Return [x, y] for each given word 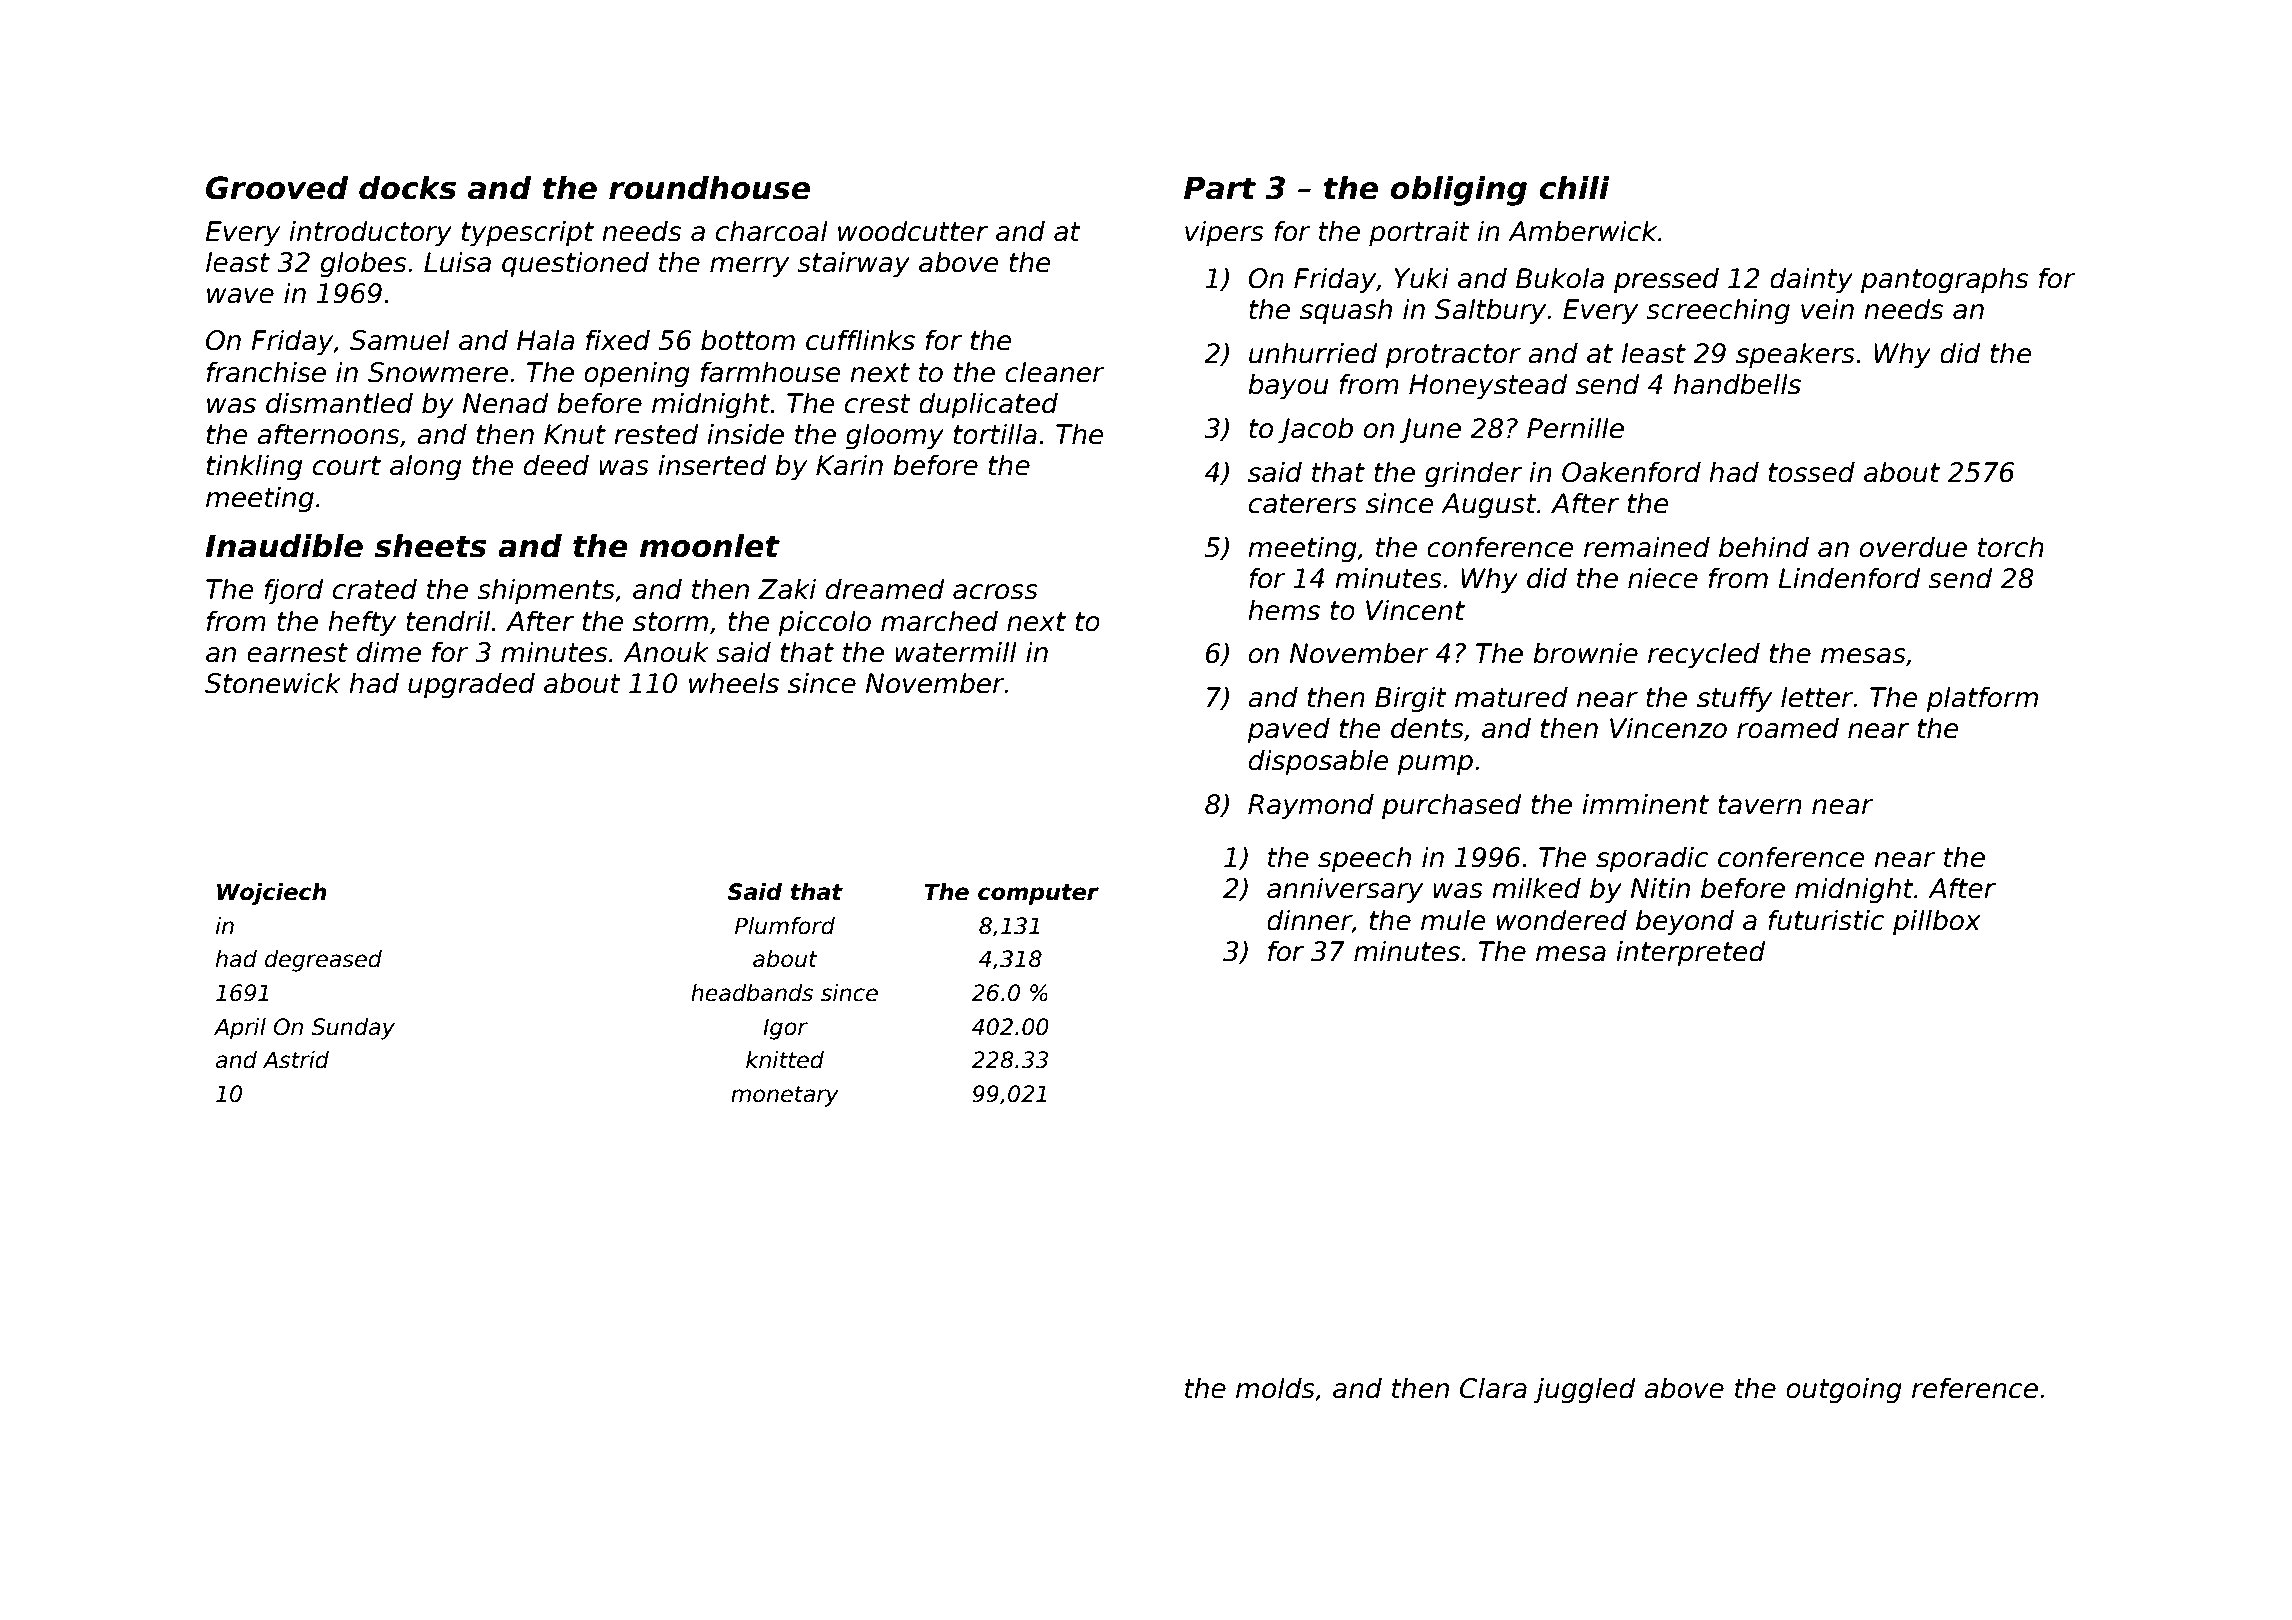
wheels [734, 683]
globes [363, 264]
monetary [785, 1096]
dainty [1811, 280]
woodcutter [913, 231]
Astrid [296, 1060]
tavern [1760, 805]
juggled [1584, 1390]
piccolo [824, 623]
